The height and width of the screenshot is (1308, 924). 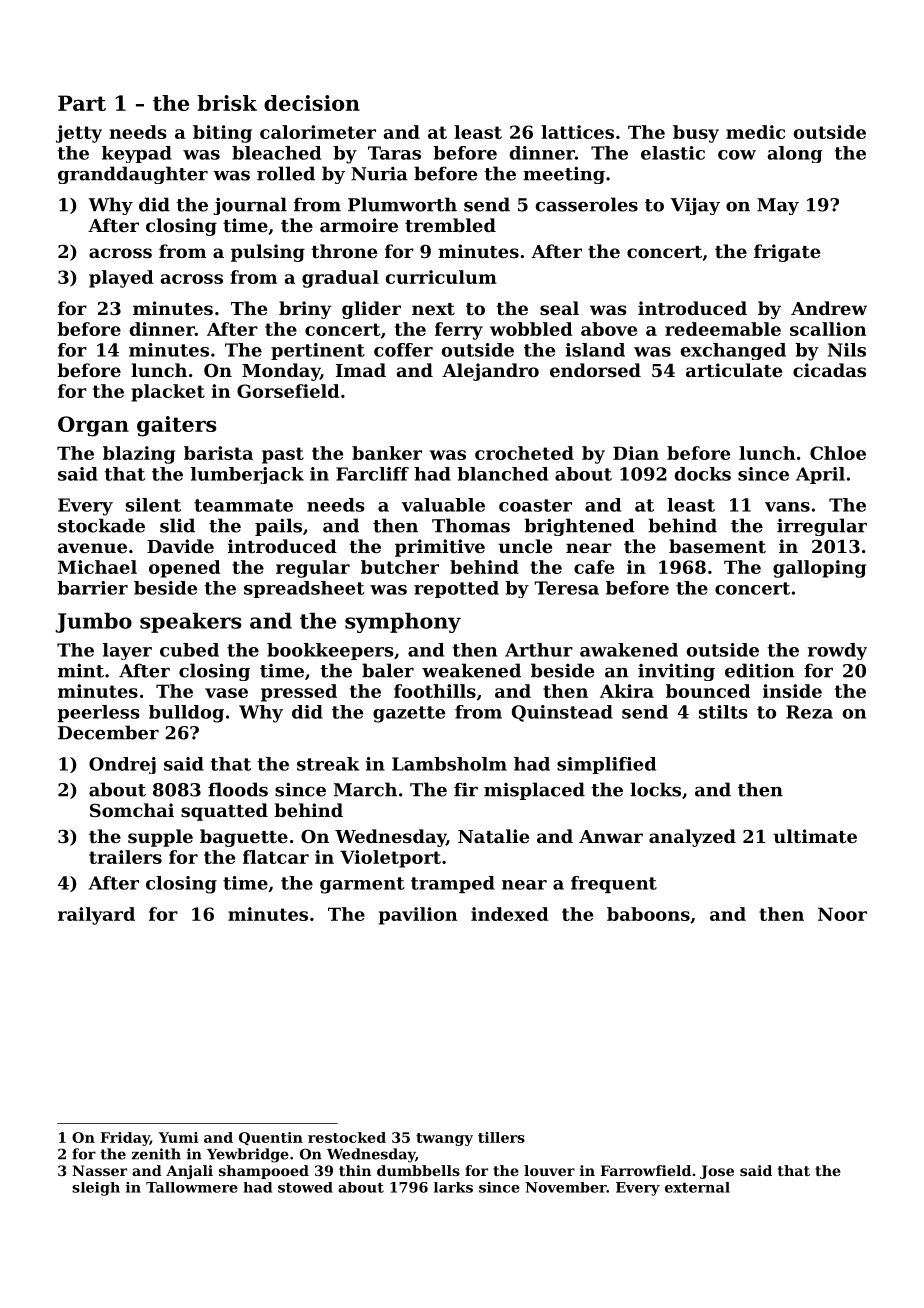 What do you see at coordinates (755, 132) in the screenshot?
I see `medic` at bounding box center [755, 132].
